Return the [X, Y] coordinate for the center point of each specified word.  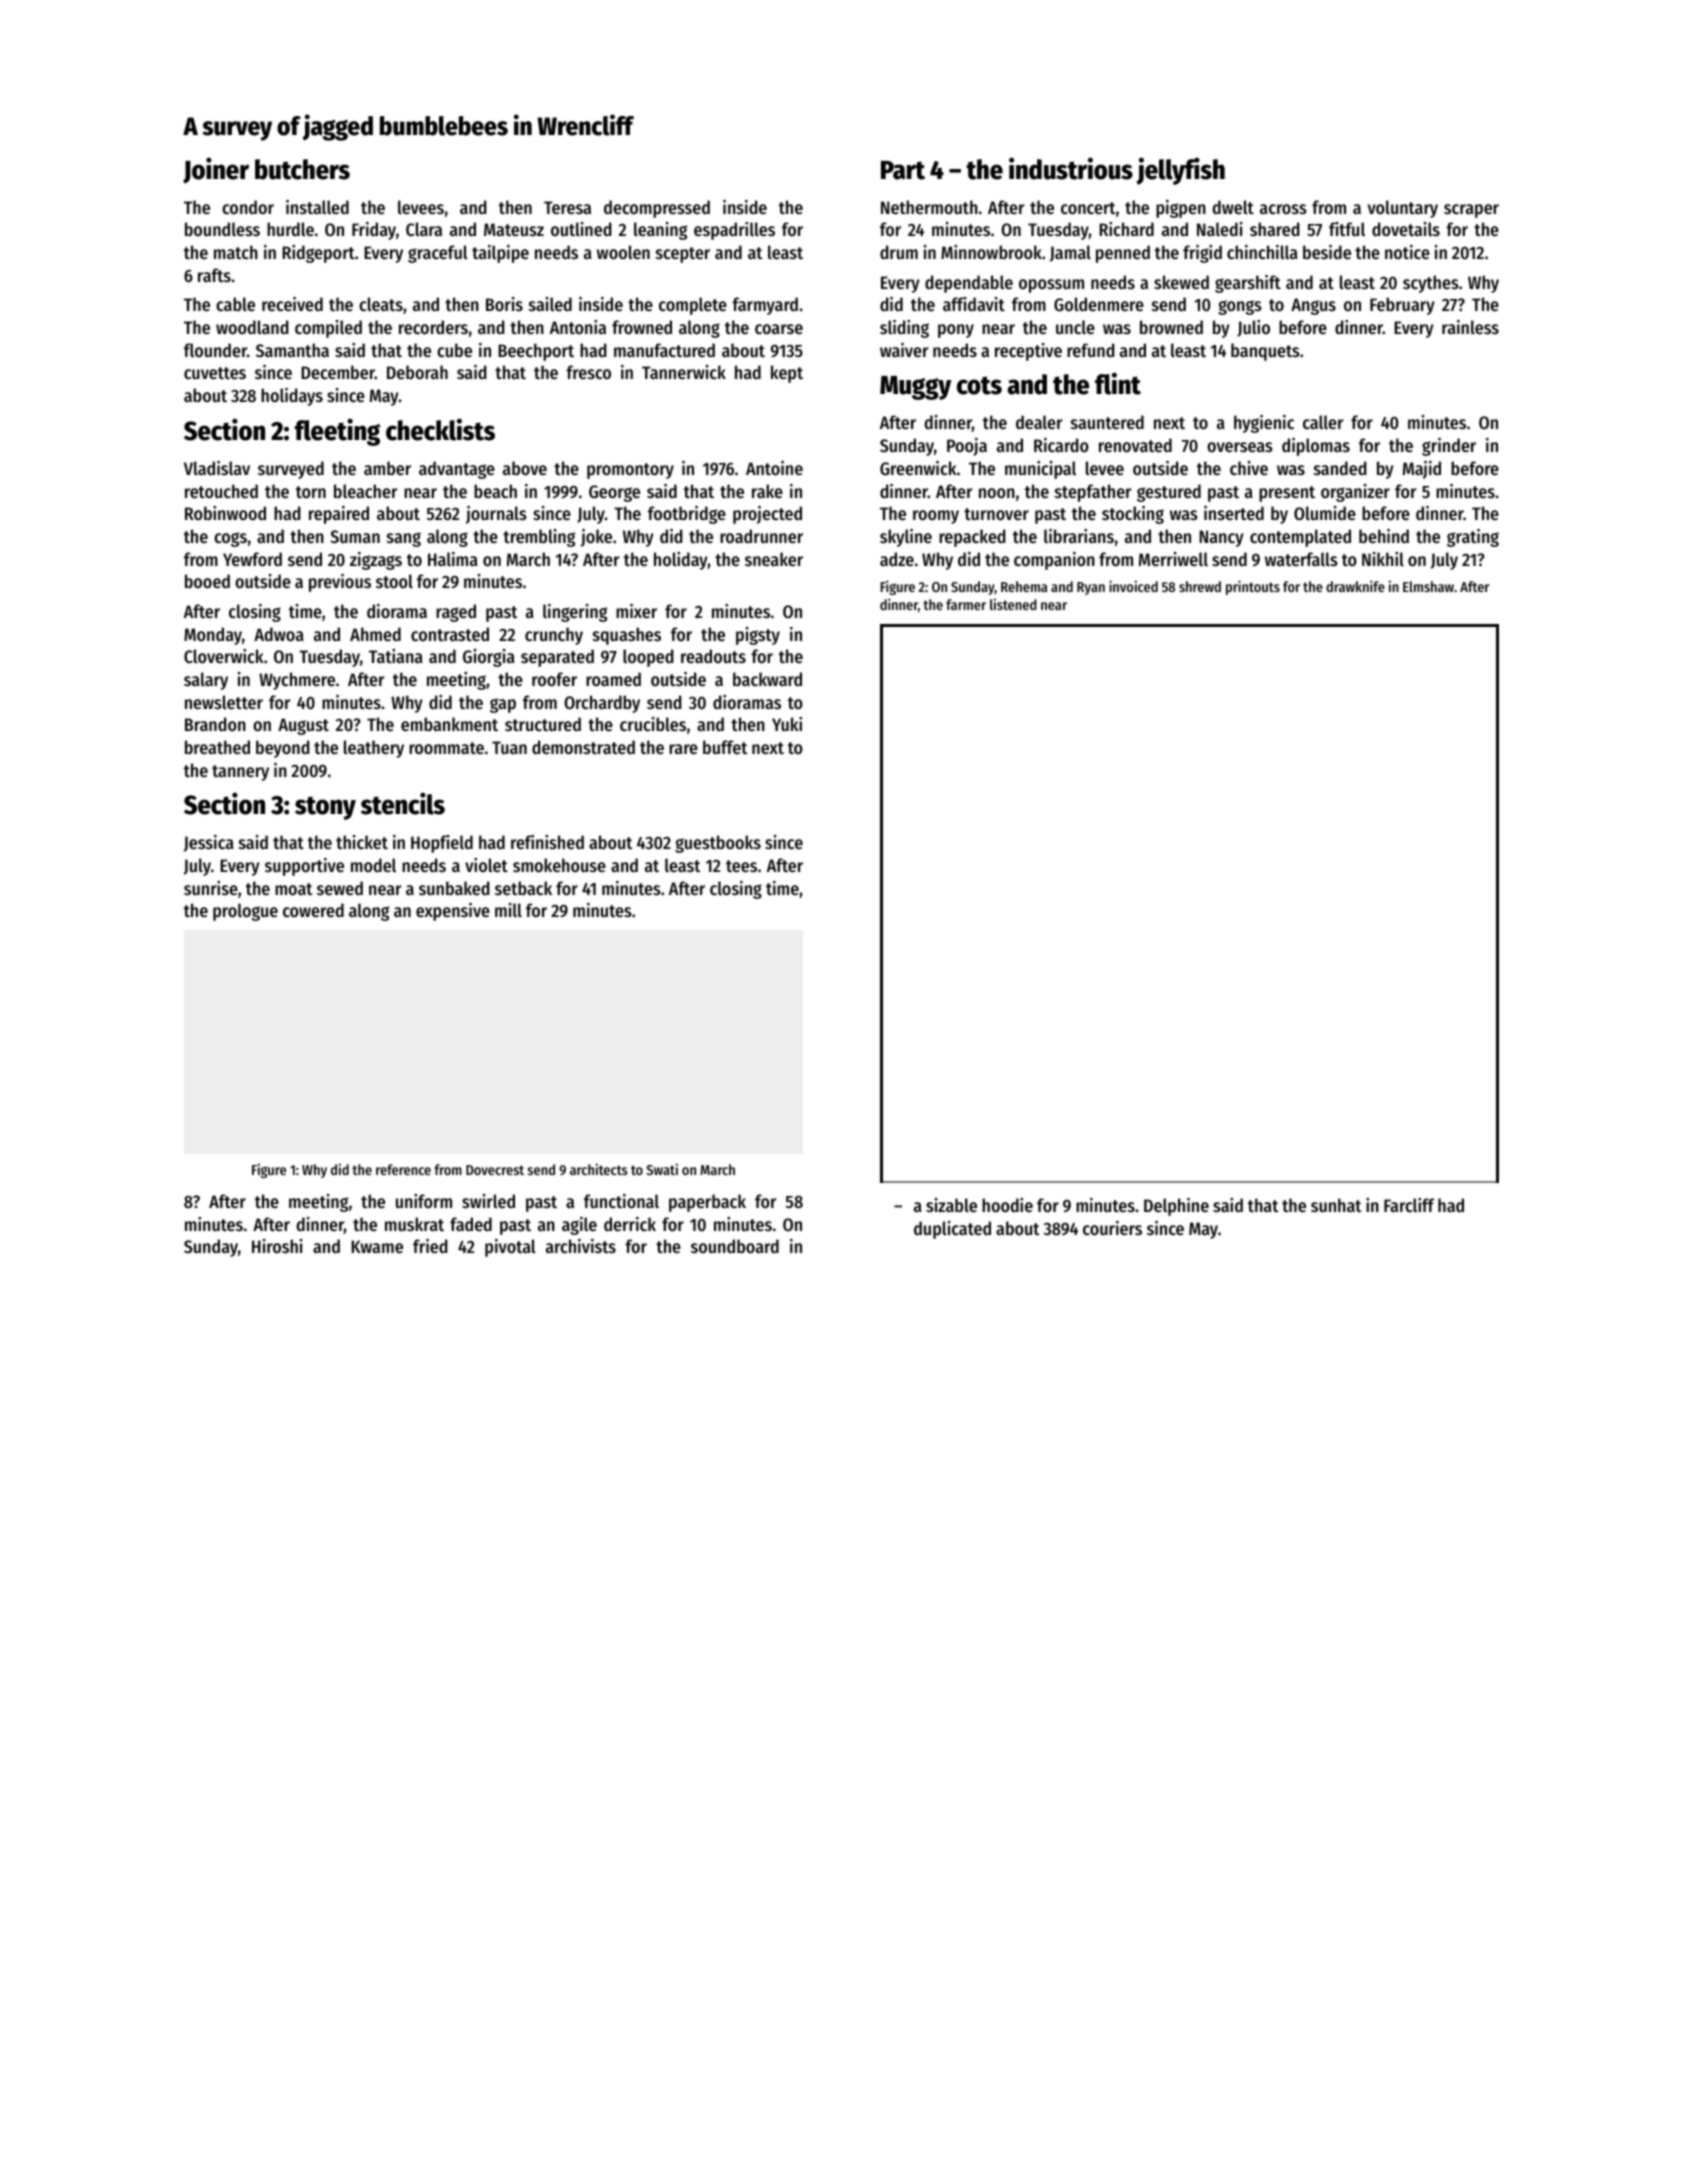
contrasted [450, 634]
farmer [966, 604]
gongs [1240, 307]
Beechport [536, 352]
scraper [1471, 211]
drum [899, 252]
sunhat [1336, 1205]
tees [741, 866]
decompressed [657, 209]
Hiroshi [277, 1246]
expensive [453, 912]
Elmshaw [1428, 586]
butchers [302, 169]
